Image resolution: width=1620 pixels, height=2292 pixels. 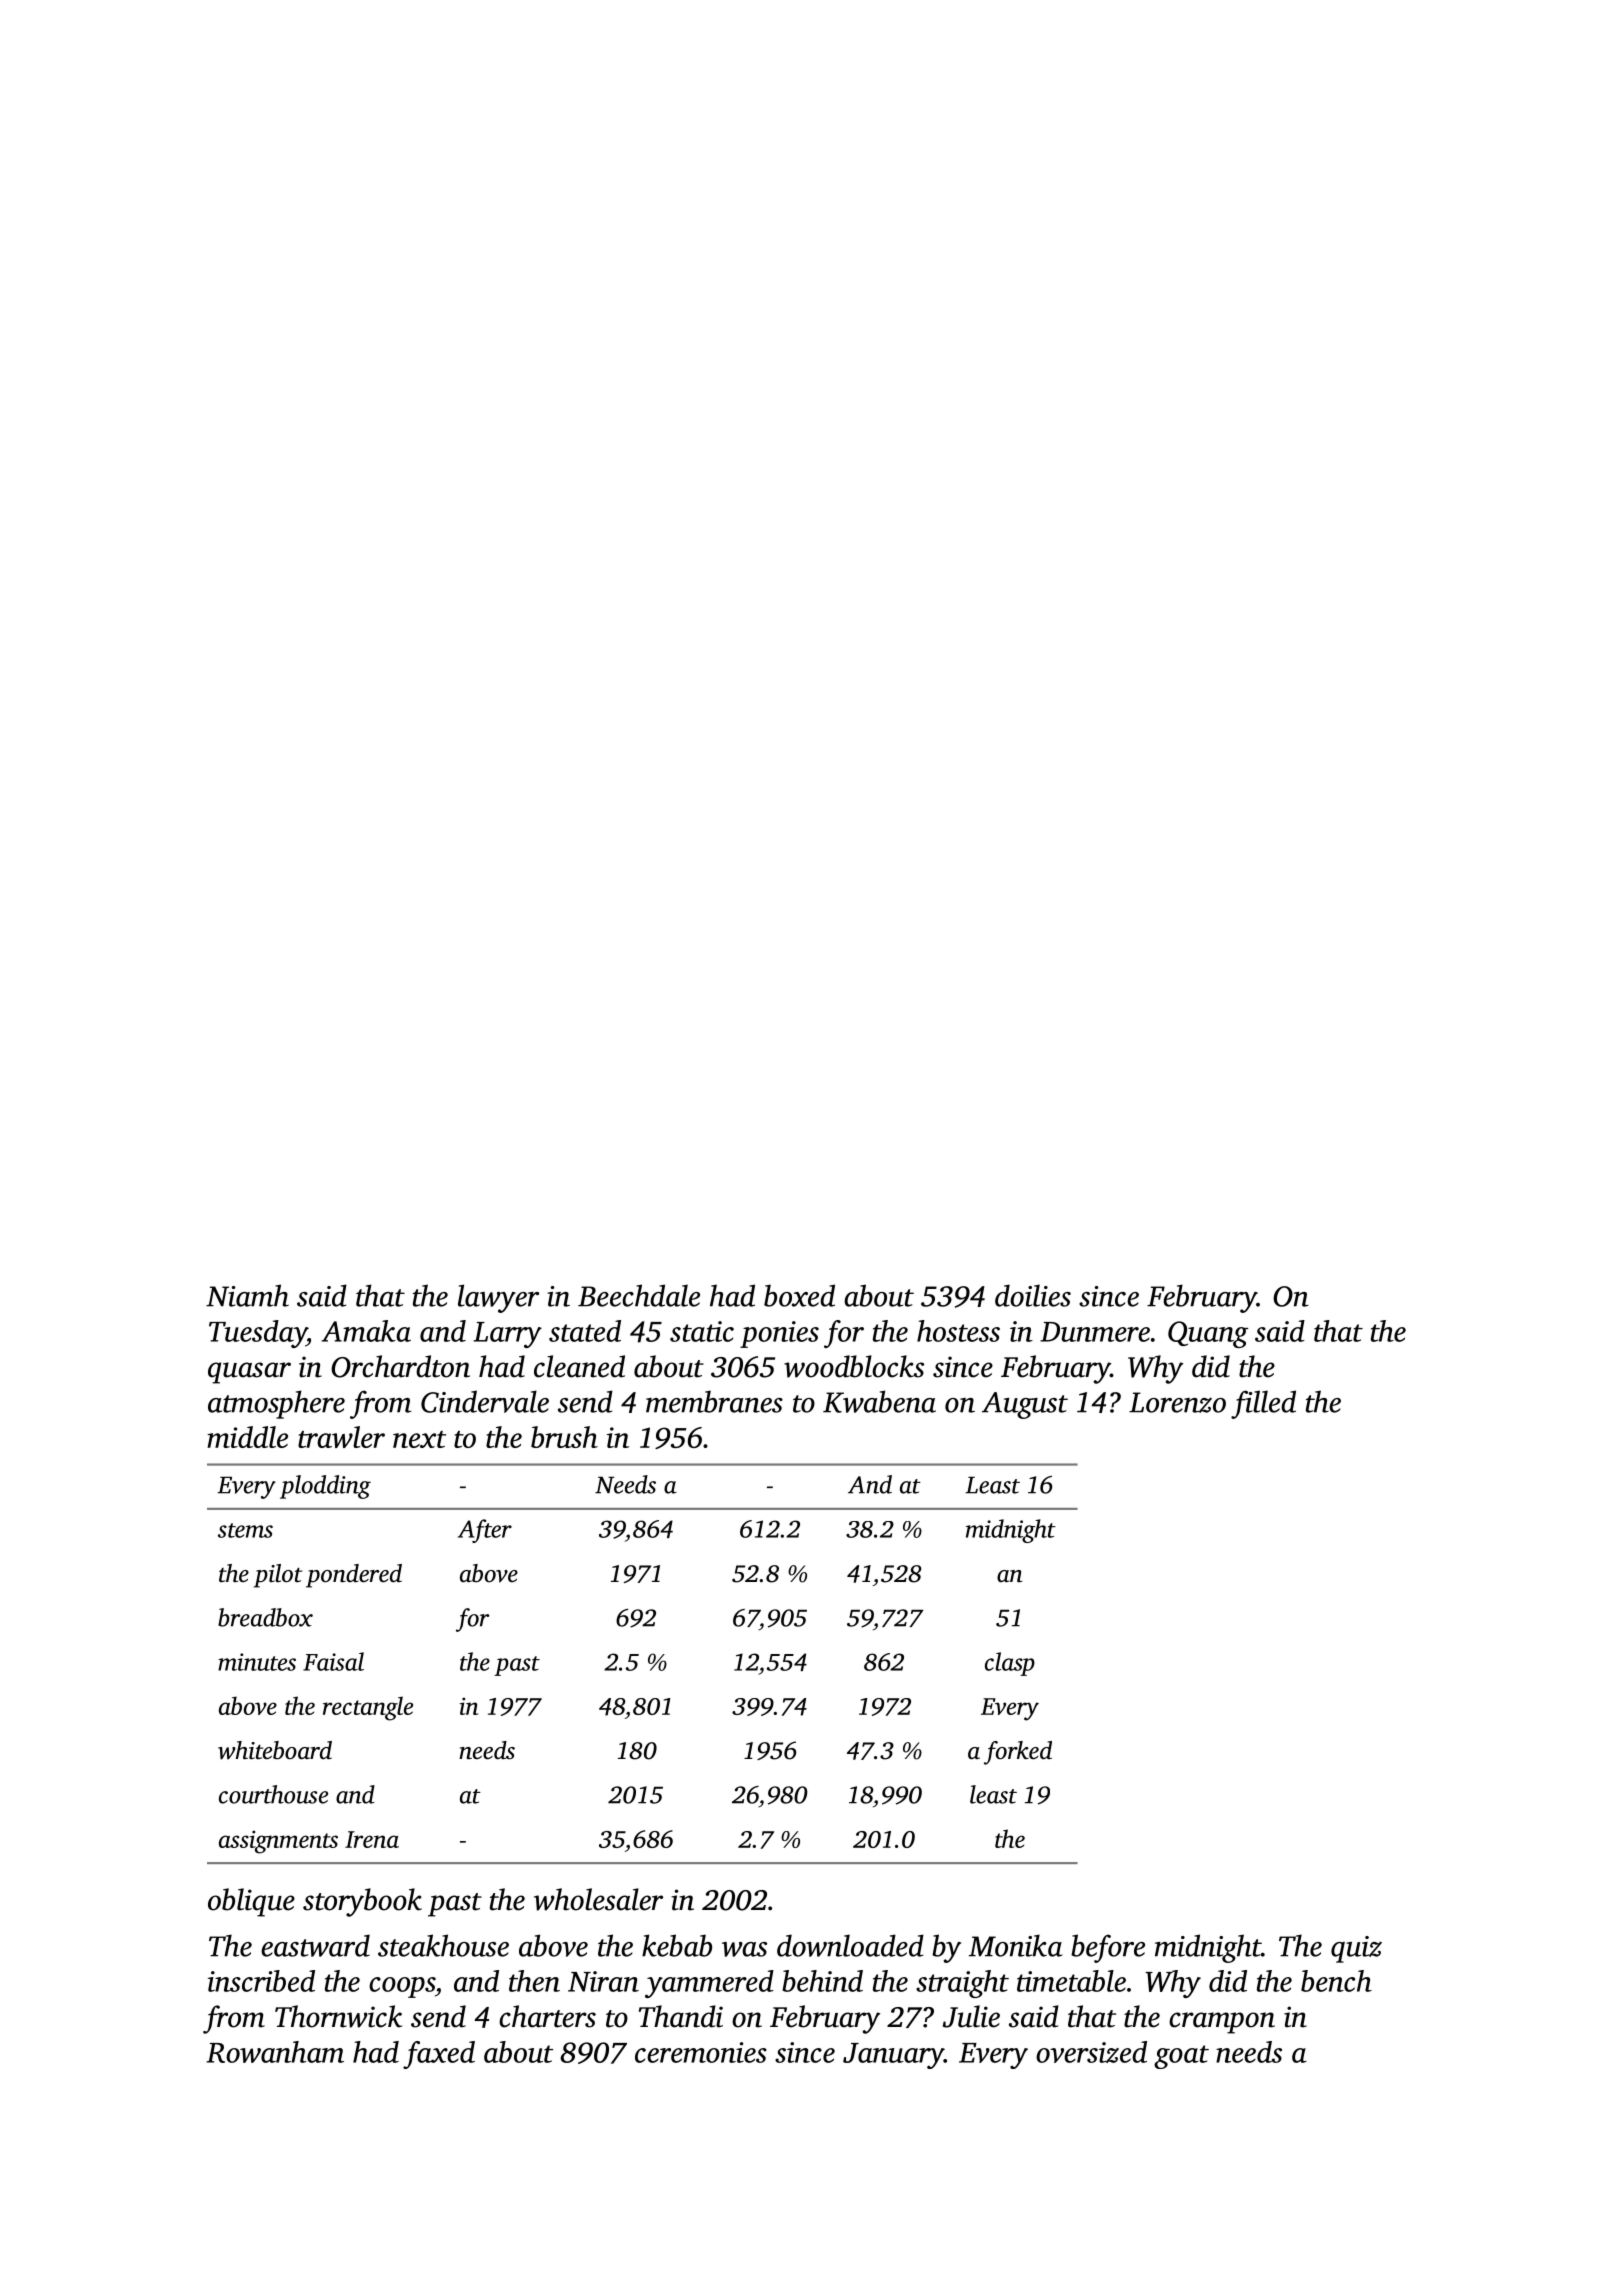 What do you see at coordinates (247, 1295) in the page?
I see `Niamh` at bounding box center [247, 1295].
